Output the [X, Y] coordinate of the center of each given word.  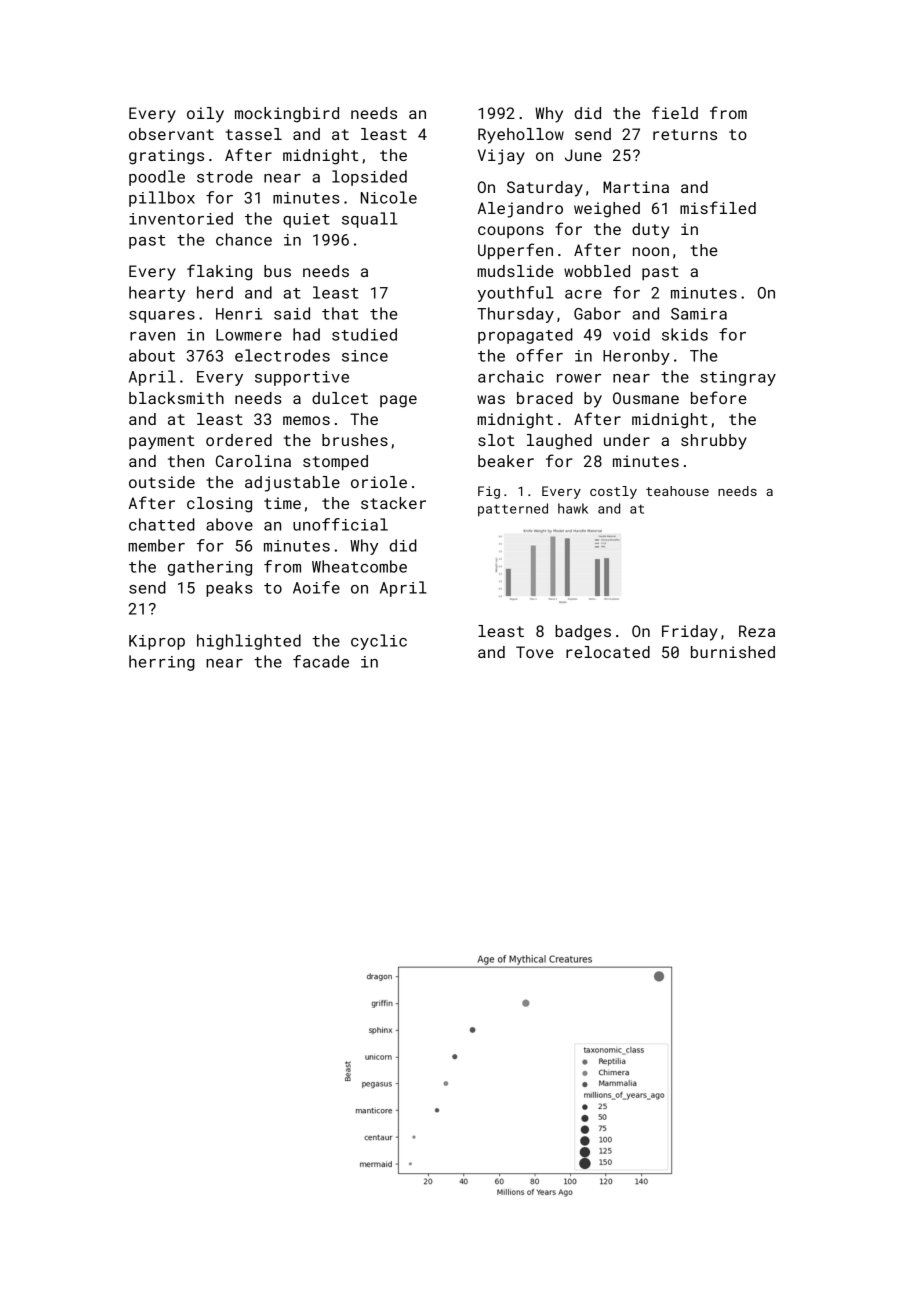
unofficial [340, 524]
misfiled [718, 207]
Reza [757, 631]
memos [306, 420]
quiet [306, 220]
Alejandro [520, 210]
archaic [511, 376]
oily [205, 115]
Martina [636, 187]
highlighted [249, 642]
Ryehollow [521, 136]
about [152, 355]
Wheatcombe [359, 566]
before [719, 397]
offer [539, 355]
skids [685, 334]
